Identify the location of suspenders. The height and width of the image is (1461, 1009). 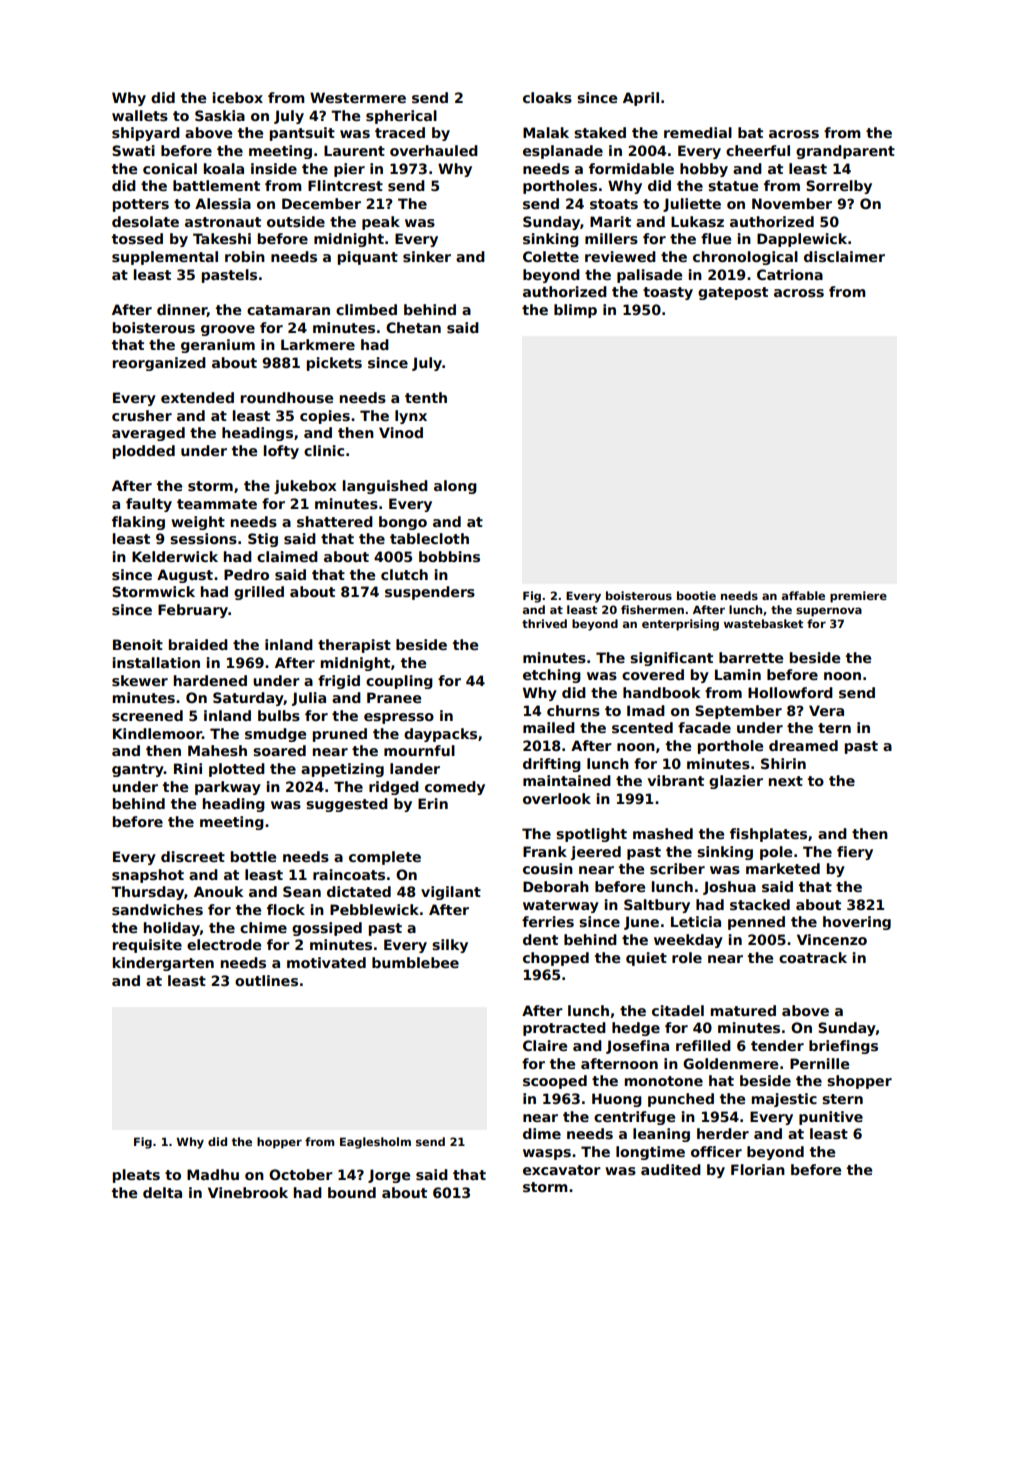
(430, 593).
